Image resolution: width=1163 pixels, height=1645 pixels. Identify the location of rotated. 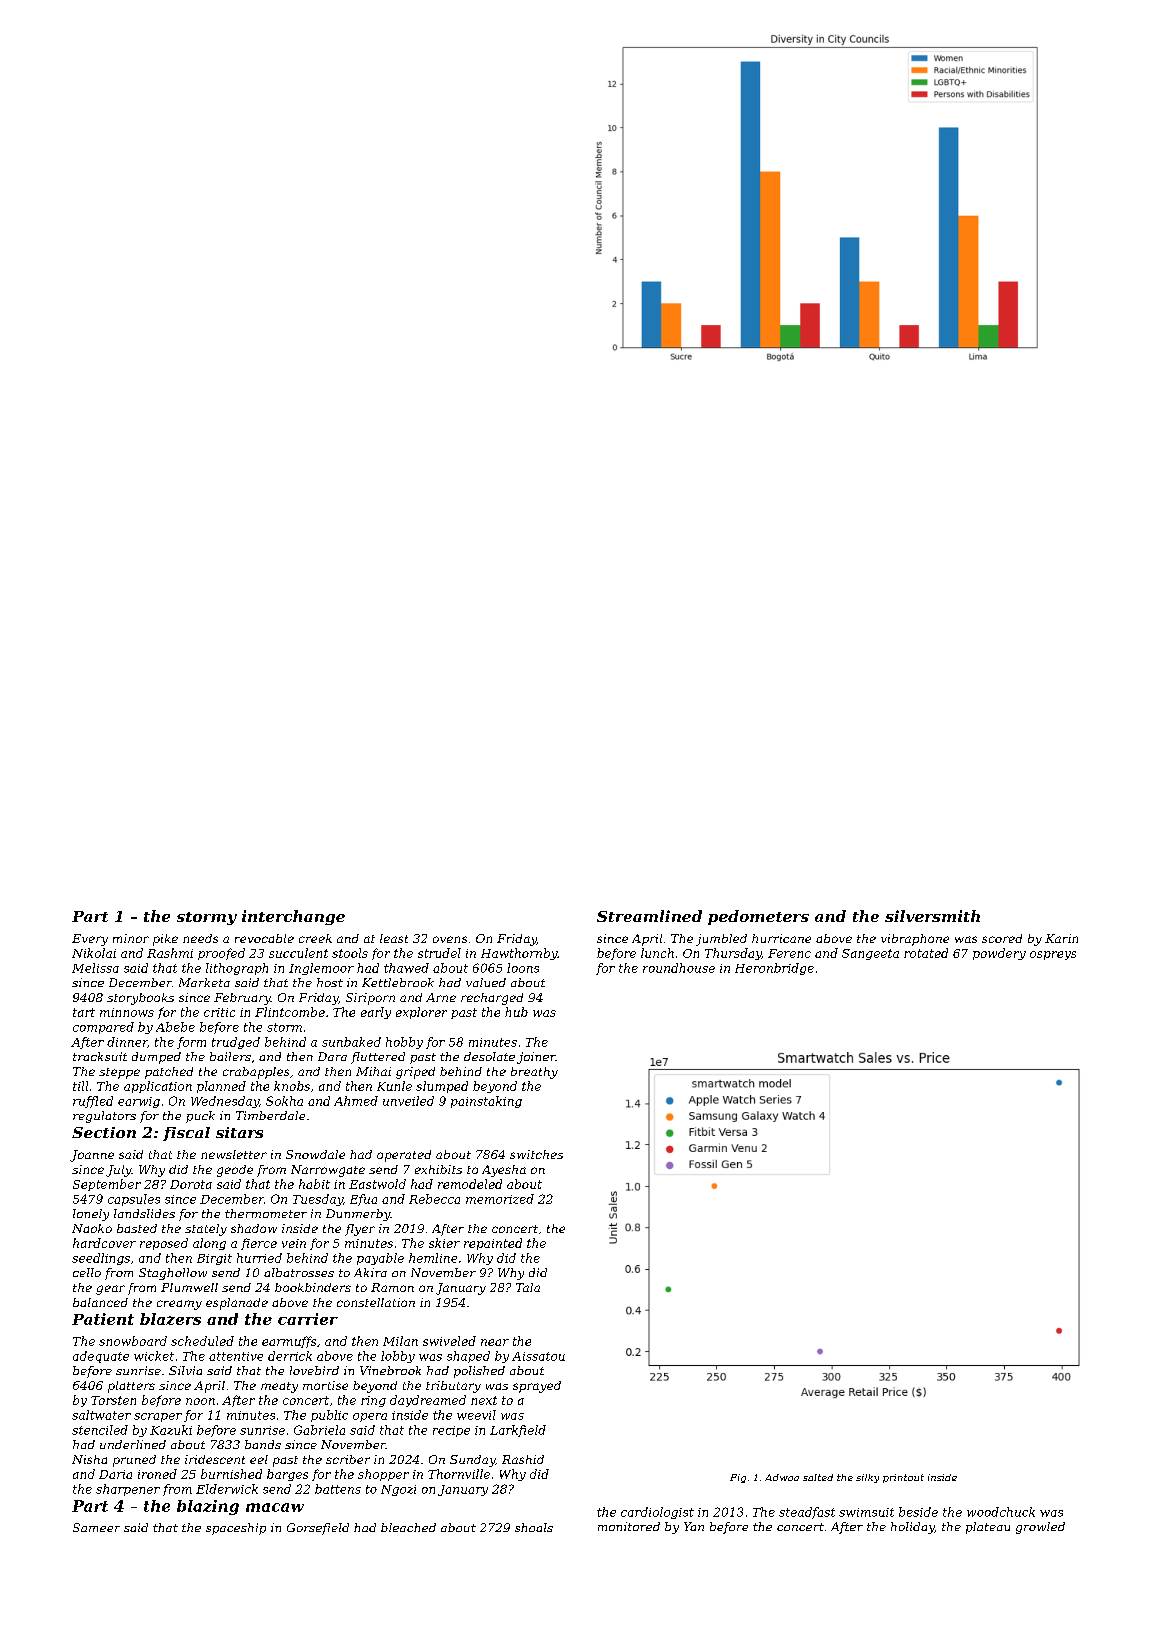
(926, 953).
